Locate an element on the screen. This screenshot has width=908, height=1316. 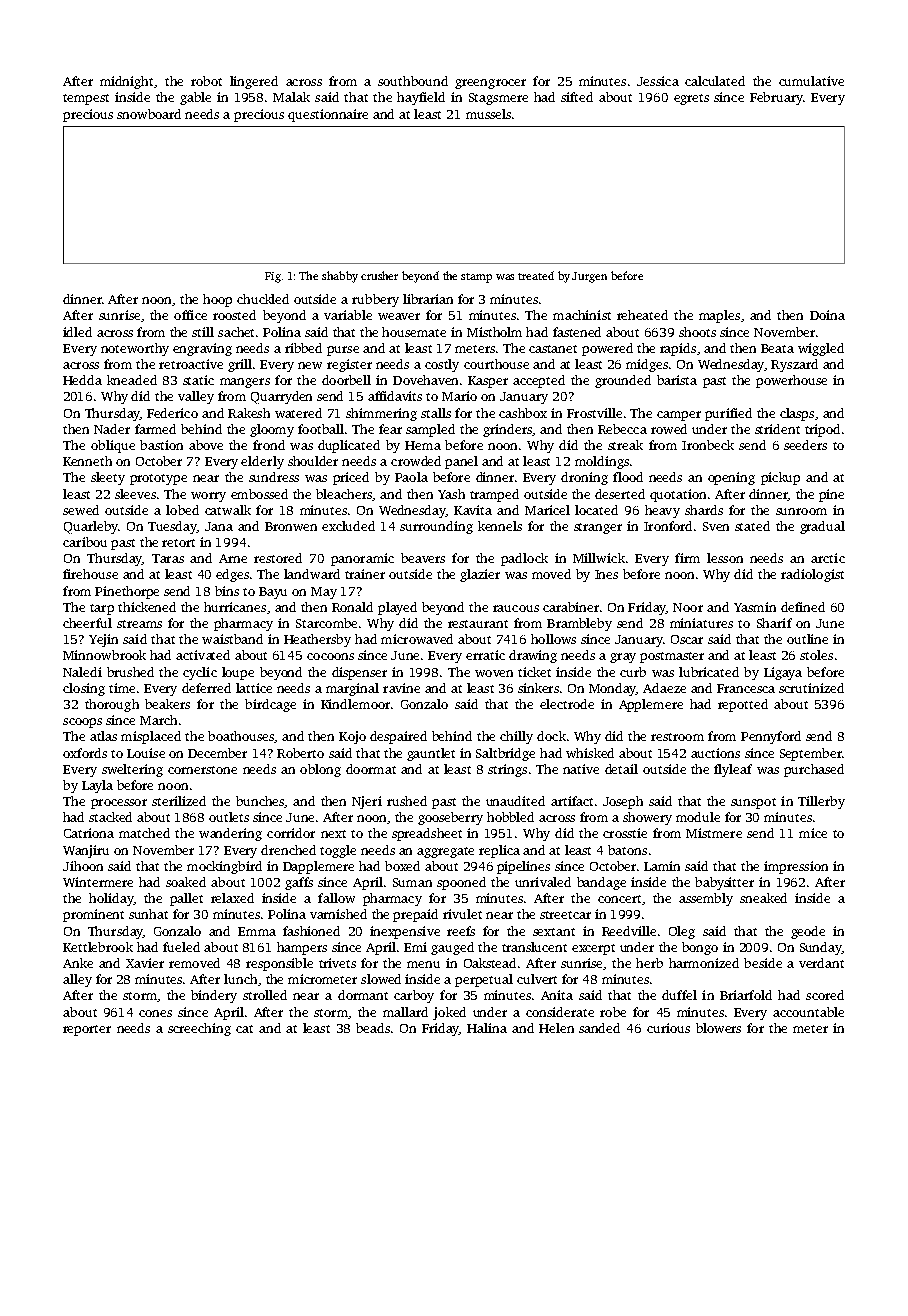
reporter is located at coordinates (87, 1030).
